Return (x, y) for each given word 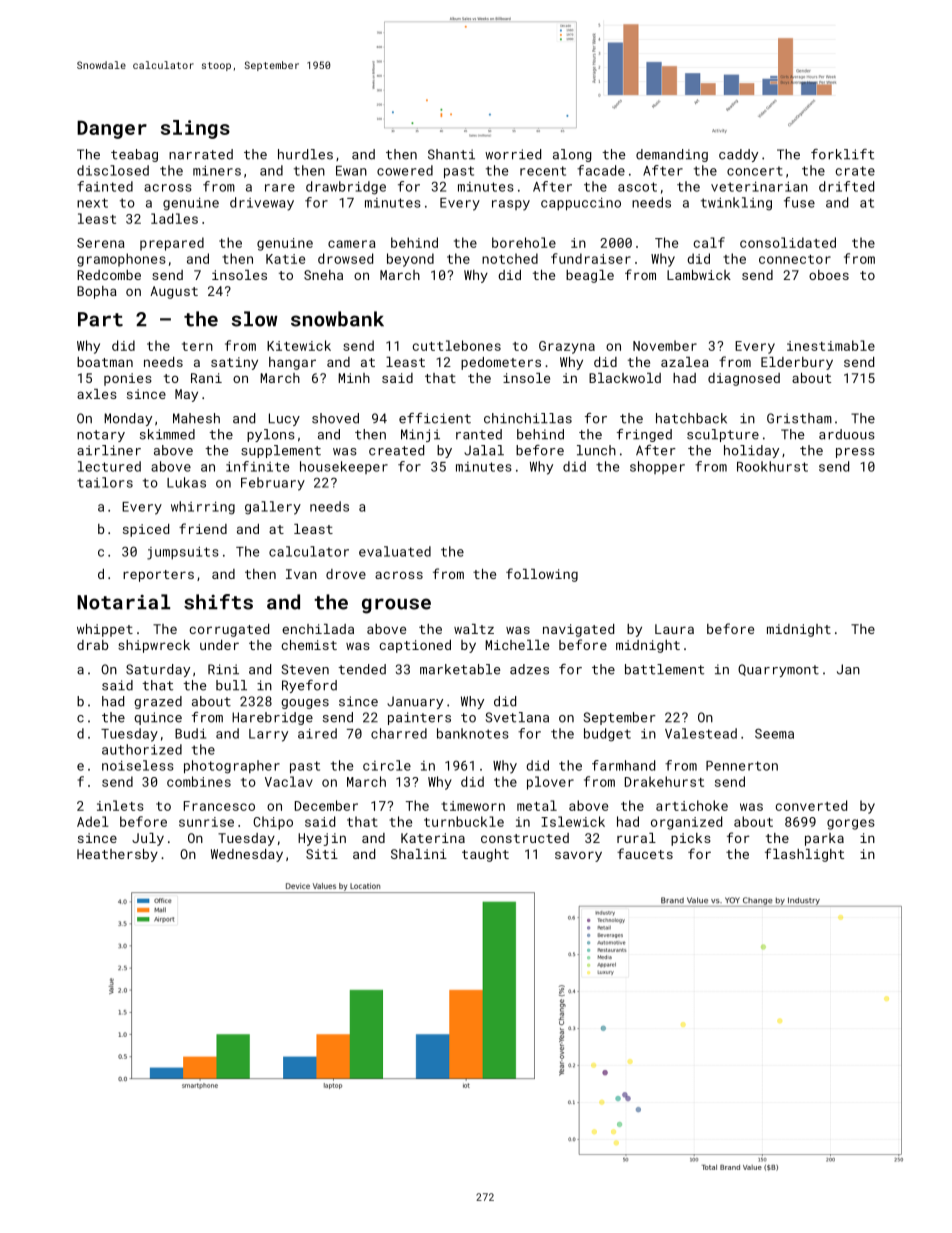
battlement (664, 669)
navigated (578, 630)
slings (195, 129)
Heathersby (117, 855)
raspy (511, 205)
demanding (672, 155)
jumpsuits (183, 553)
